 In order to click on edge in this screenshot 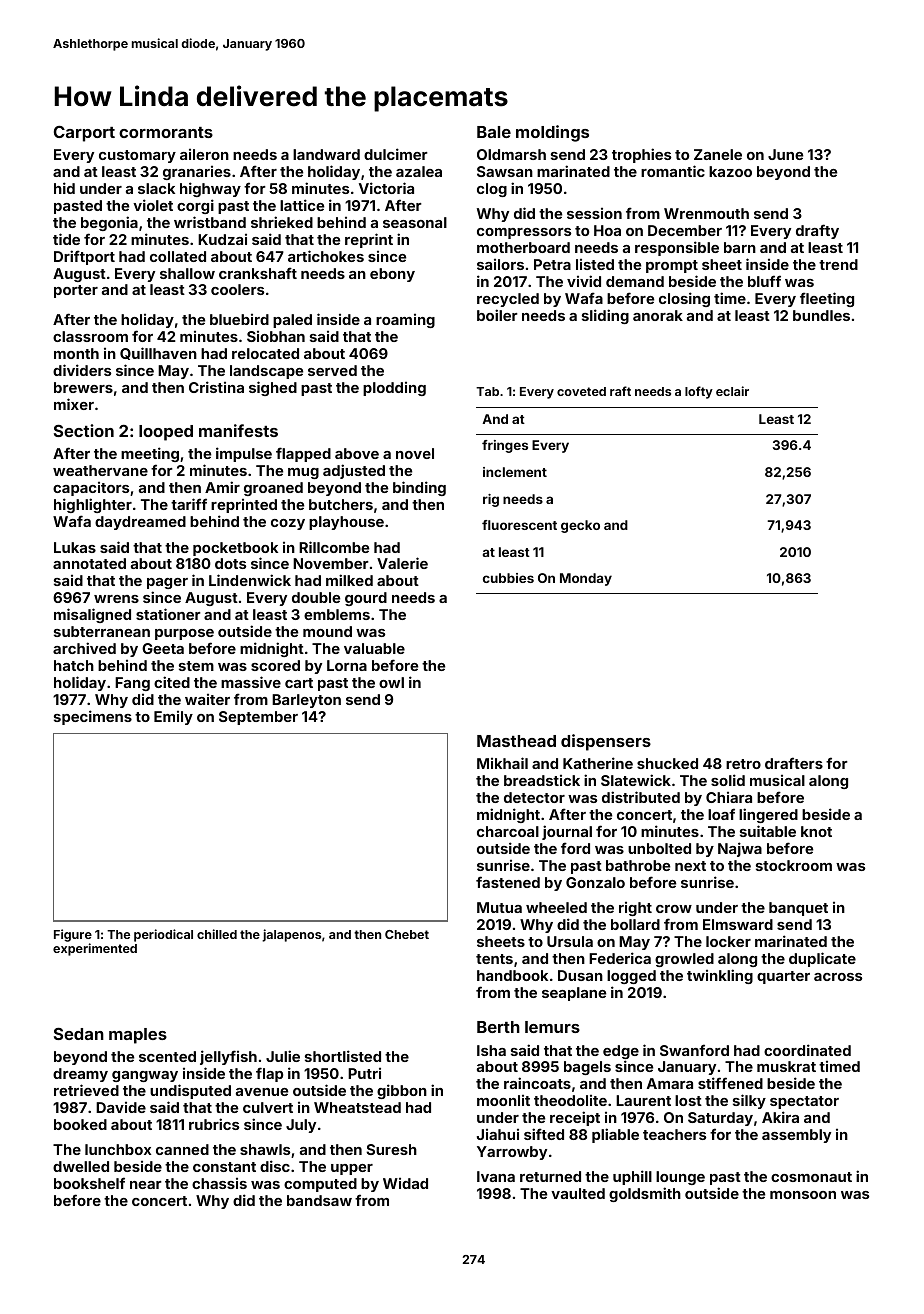, I will do `click(621, 1052)`.
